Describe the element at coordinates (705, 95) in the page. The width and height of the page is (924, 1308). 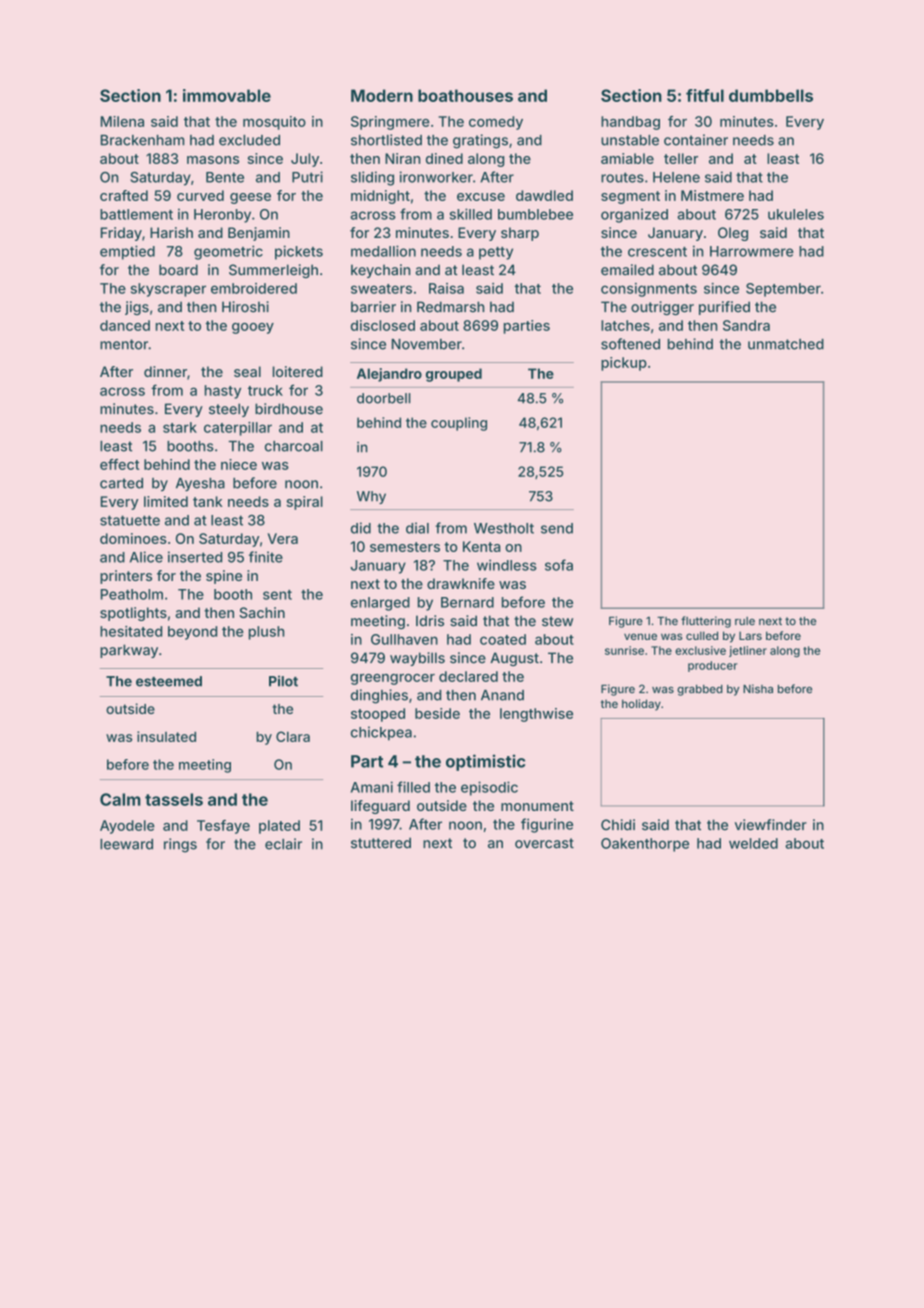
I see `fitful` at that location.
